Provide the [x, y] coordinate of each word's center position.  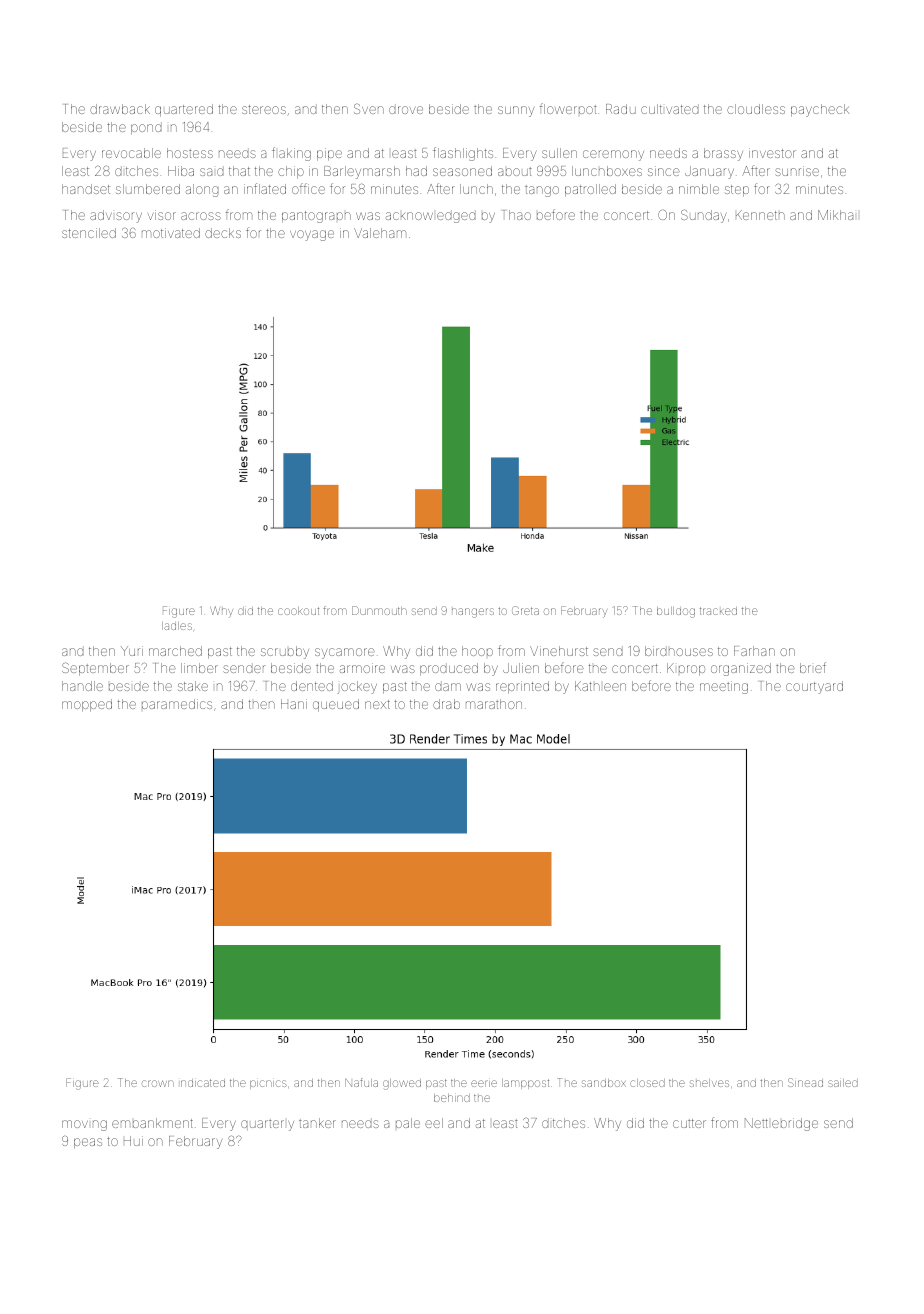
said [211, 172]
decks [223, 233]
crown [158, 1083]
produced [449, 669]
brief [813, 667]
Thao [517, 215]
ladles [177, 626]
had [416, 171]
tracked [718, 611]
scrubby [285, 652]
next [377, 704]
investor [772, 153]
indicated [203, 1083]
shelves [709, 1083]
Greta [525, 610]
